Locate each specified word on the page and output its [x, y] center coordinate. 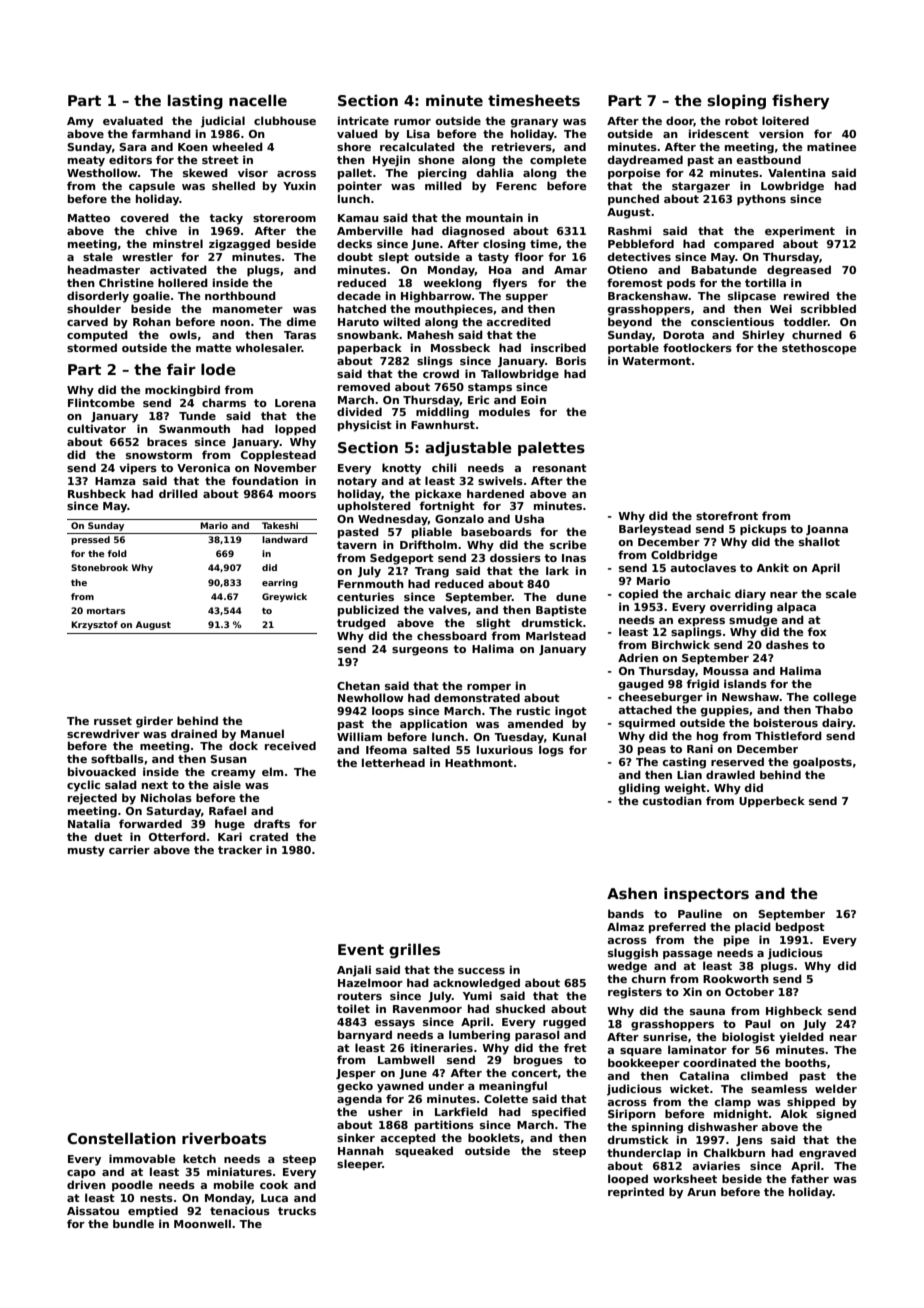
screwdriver [103, 733]
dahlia [495, 172]
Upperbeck [772, 801]
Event [361, 949]
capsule [152, 186]
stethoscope [819, 348]
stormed [92, 347]
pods [681, 283]
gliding [639, 789]
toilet [353, 1008]
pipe [736, 940]
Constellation [121, 1138]
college [834, 698]
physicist [365, 426]
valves [447, 609]
